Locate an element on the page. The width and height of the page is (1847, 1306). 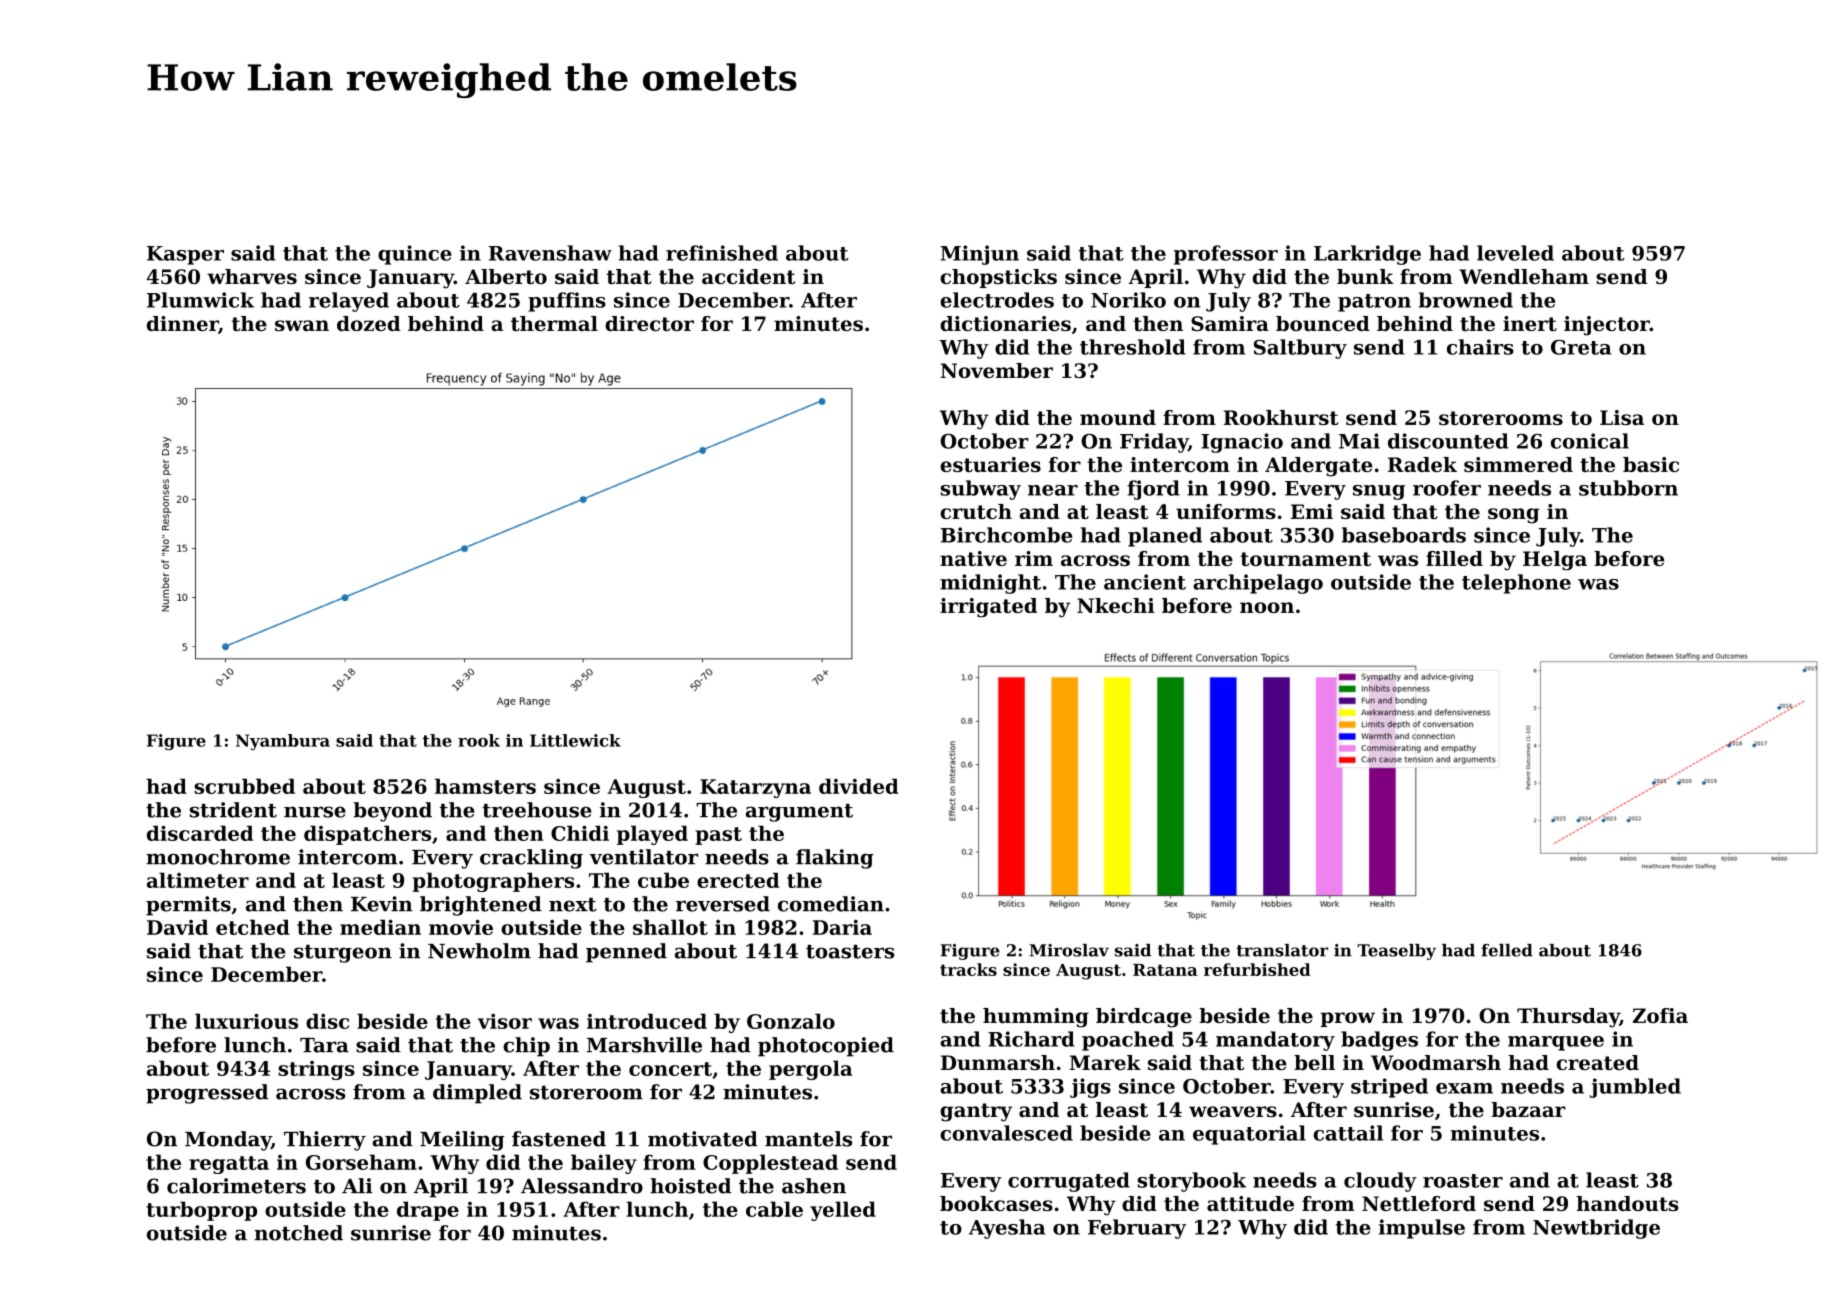
divided is located at coordinates (859, 786).
